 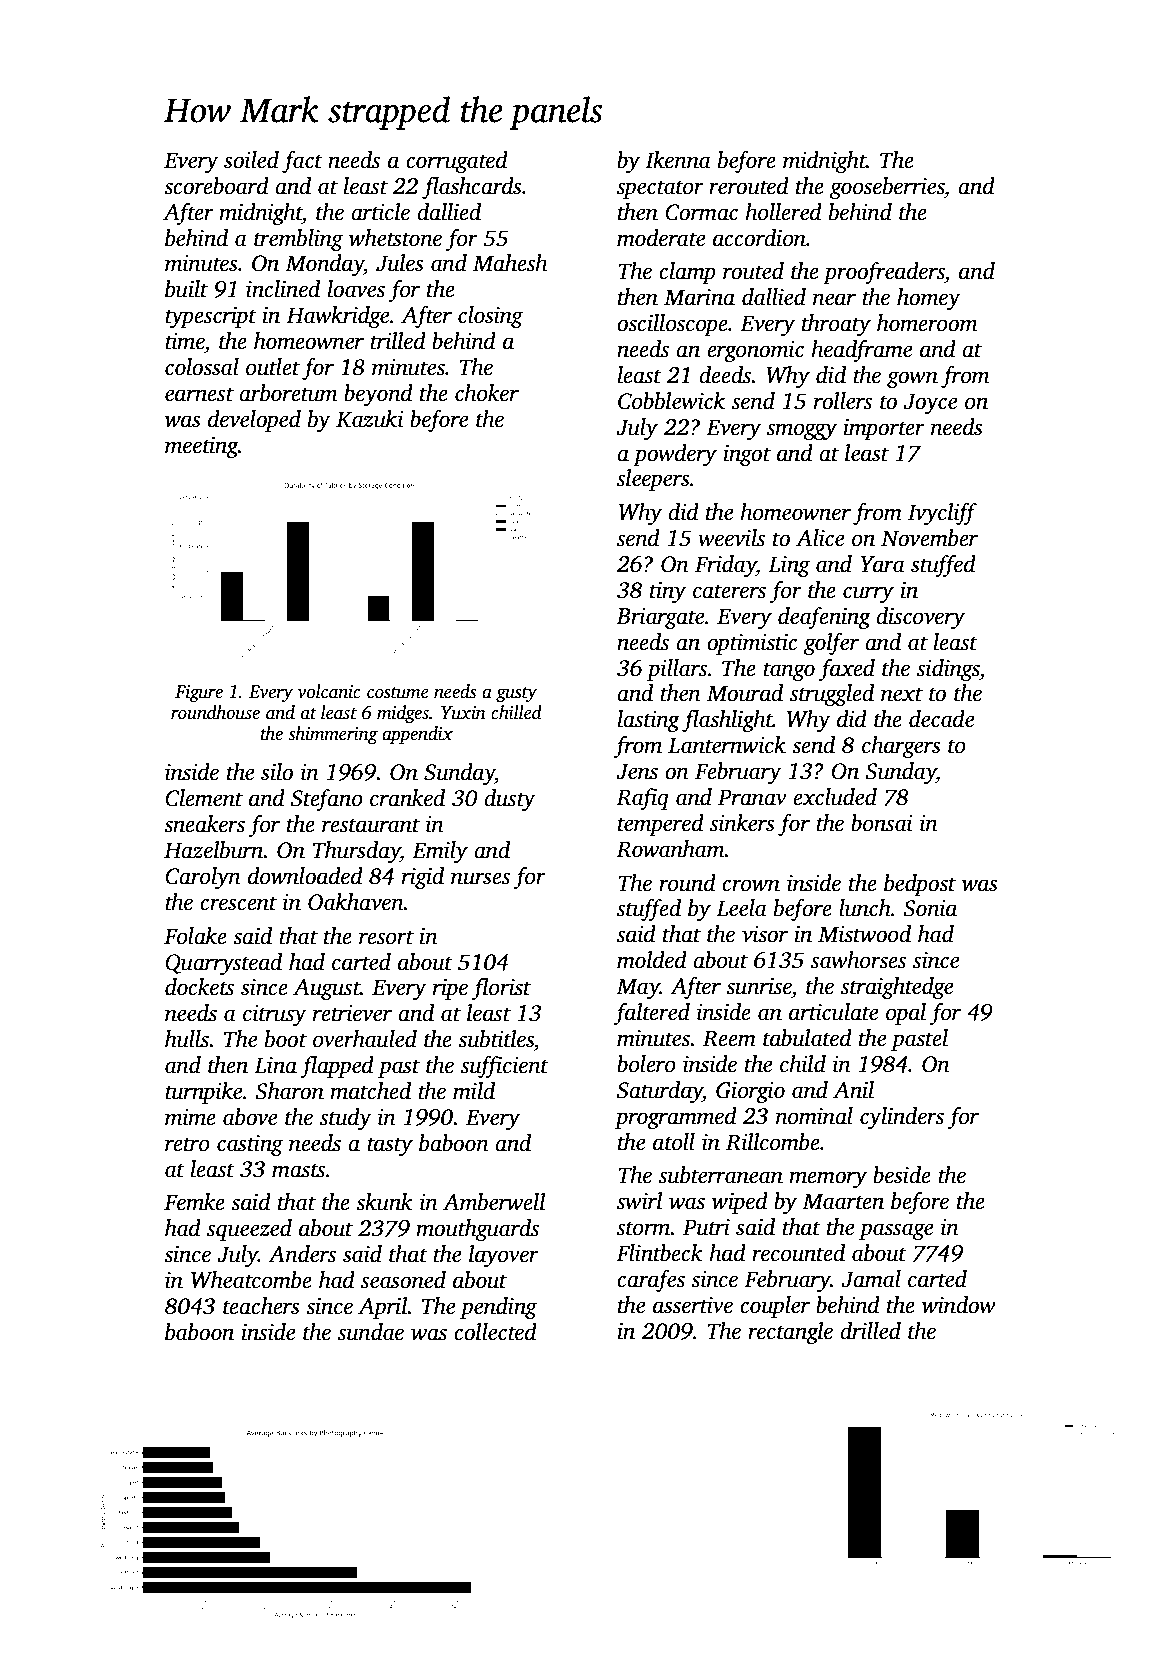 What do you see at coordinates (929, 299) in the screenshot?
I see `homey` at bounding box center [929, 299].
